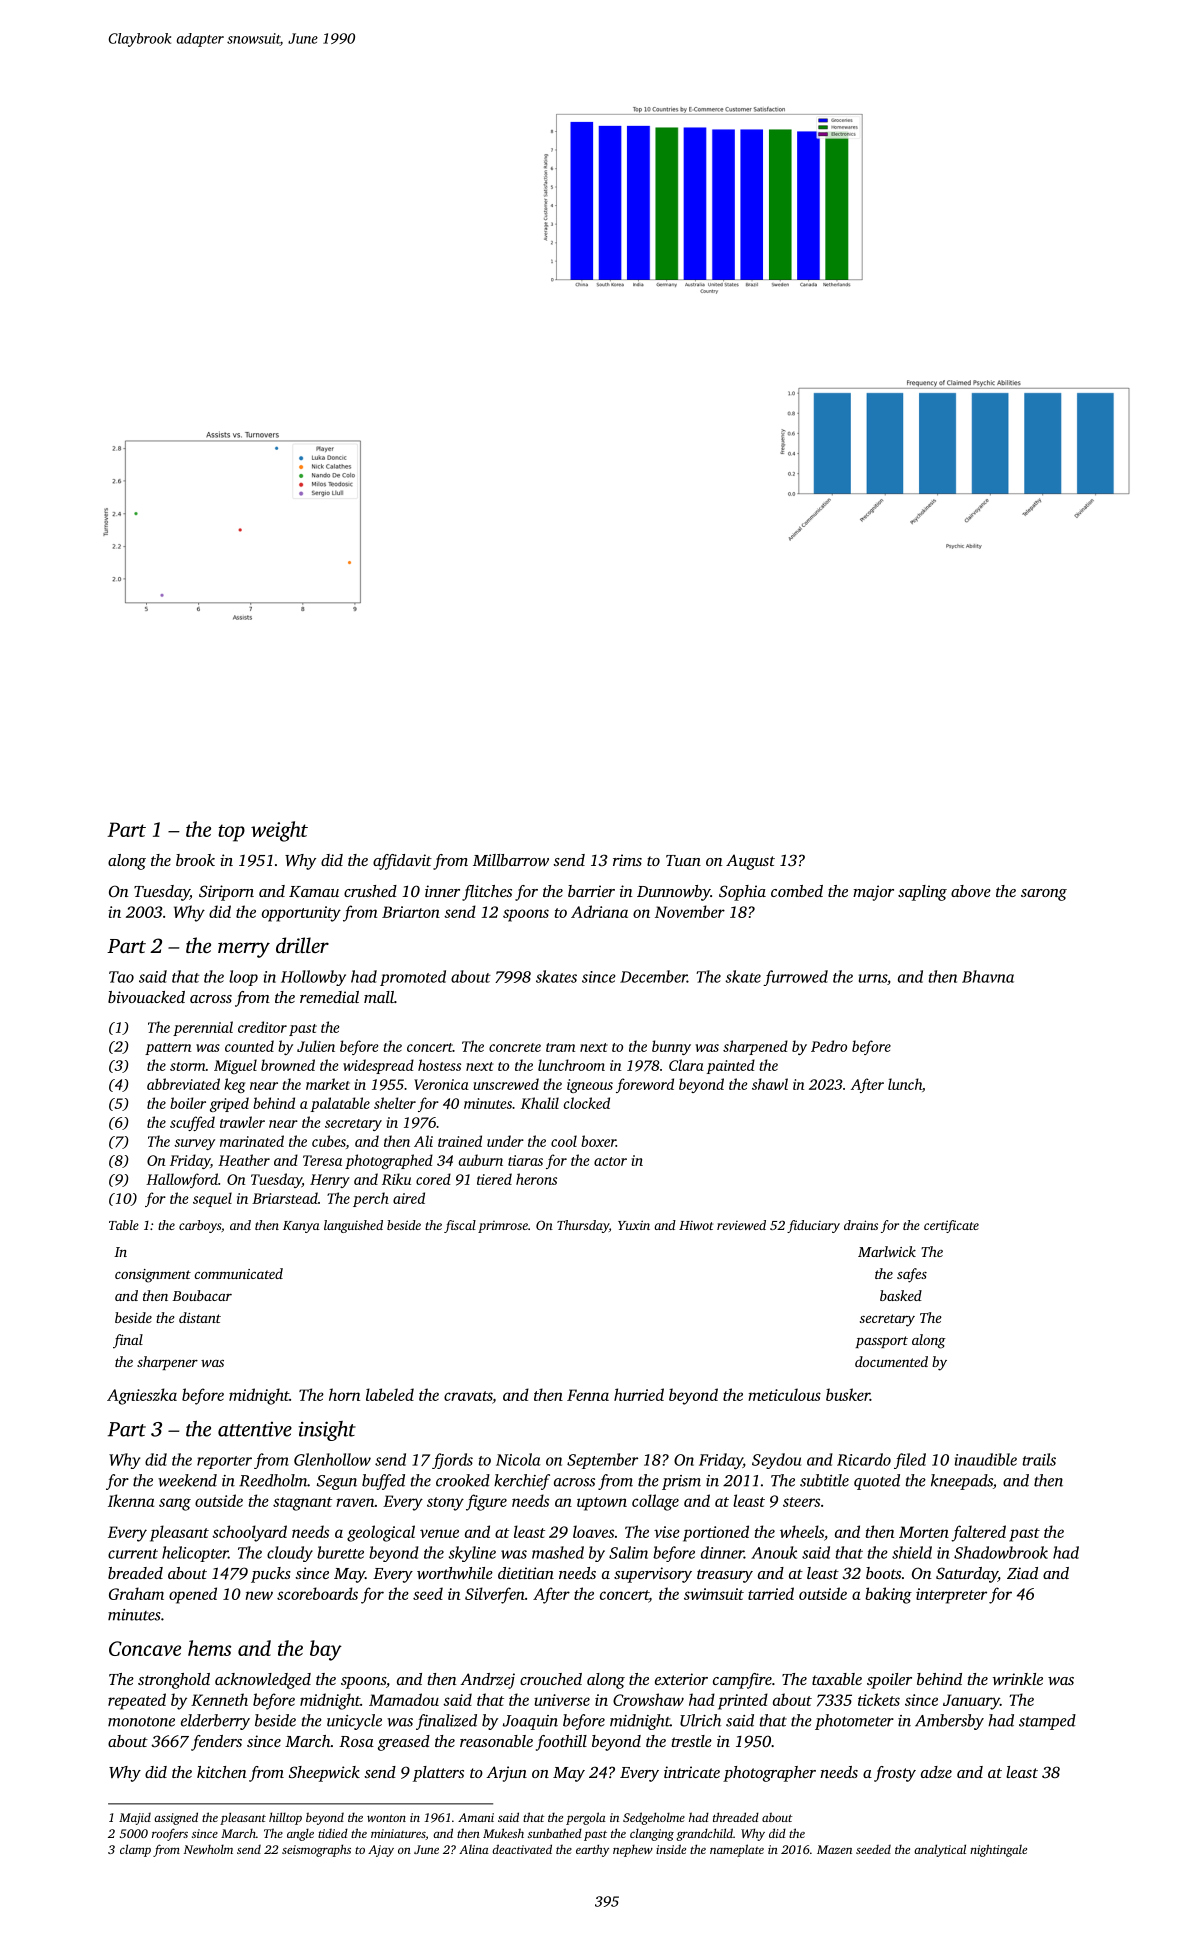  What do you see at coordinates (468, 1396) in the screenshot?
I see `cravats` at bounding box center [468, 1396].
